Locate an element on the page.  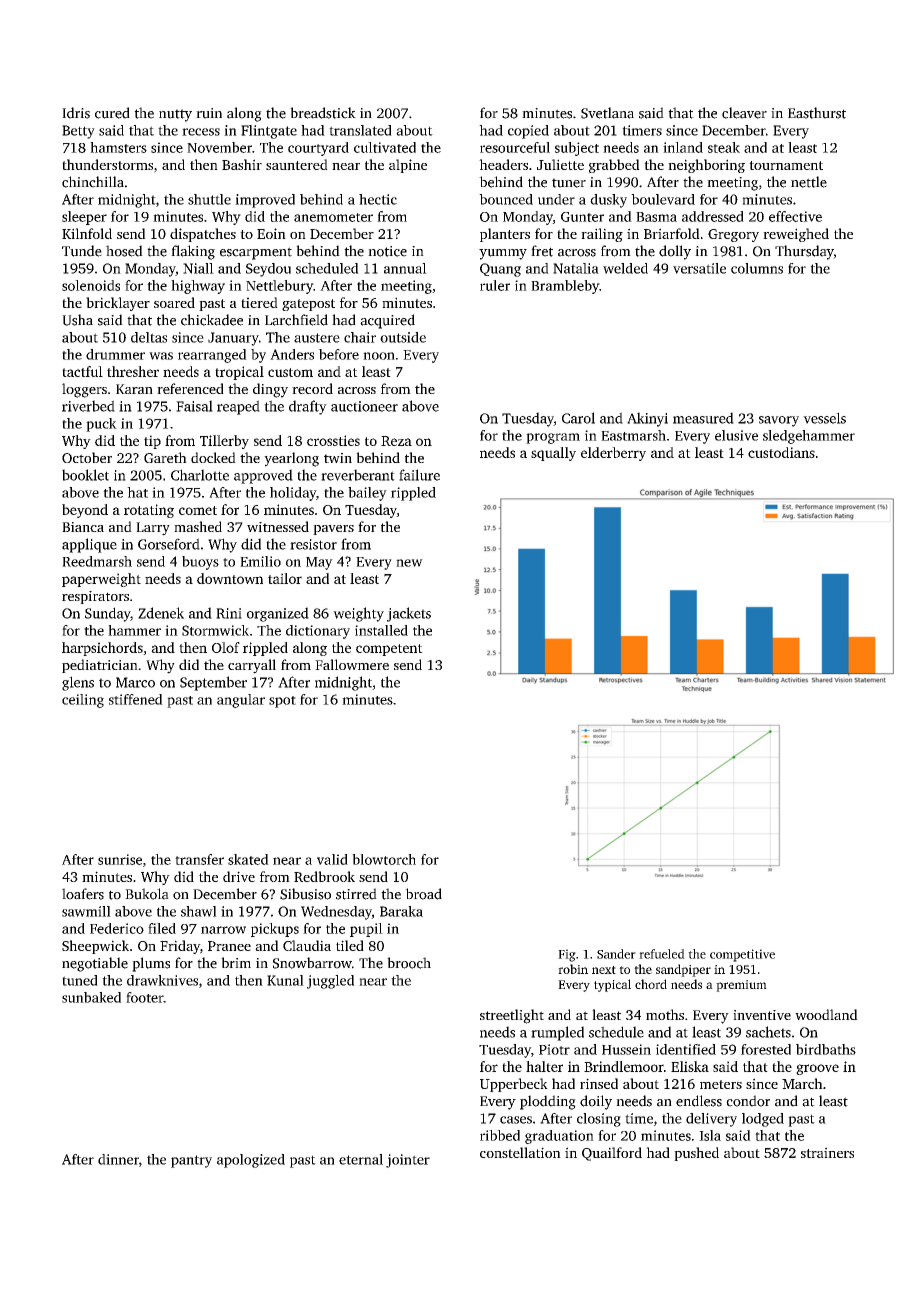
dinner is located at coordinates (118, 1159).
